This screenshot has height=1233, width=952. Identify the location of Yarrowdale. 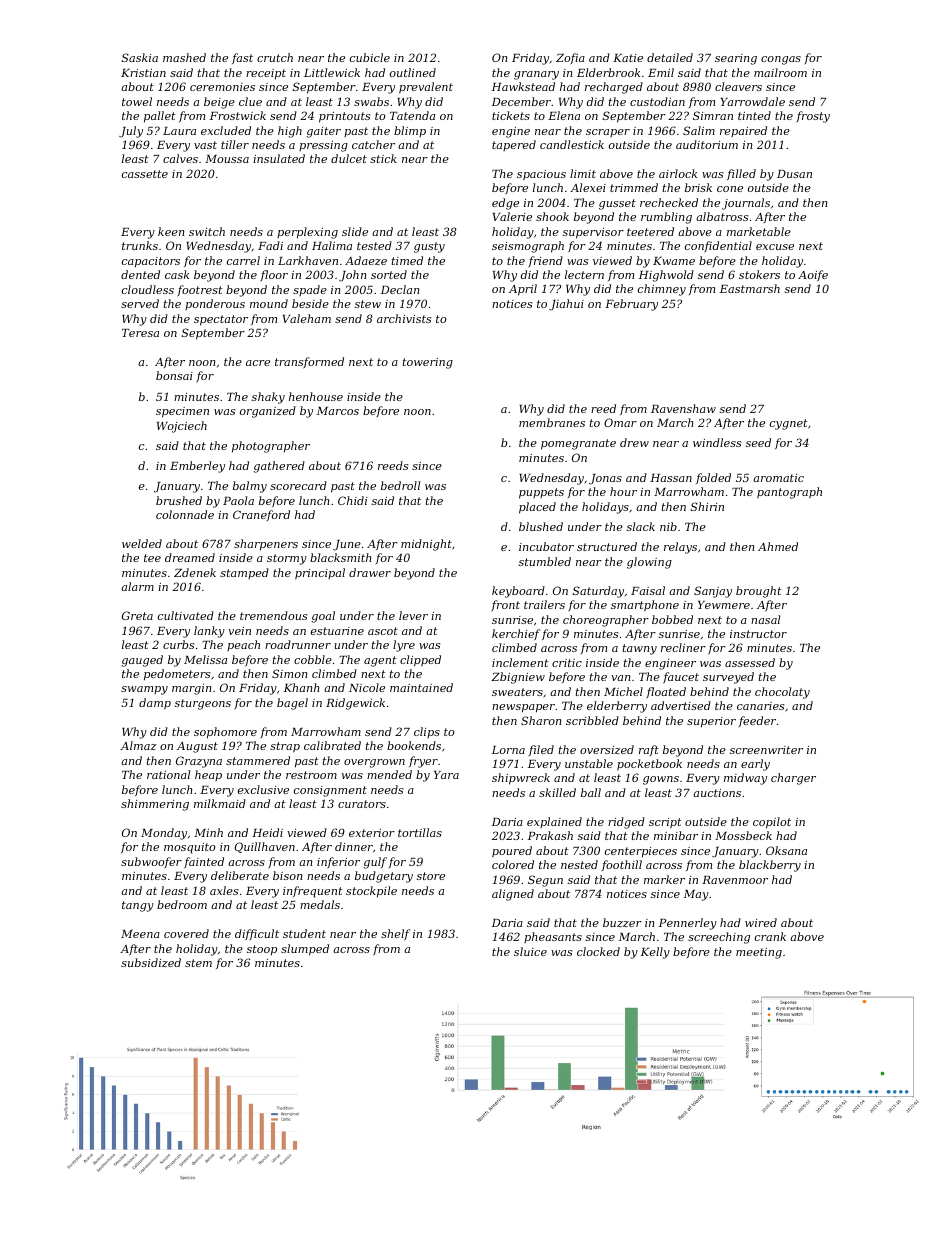
(753, 101).
